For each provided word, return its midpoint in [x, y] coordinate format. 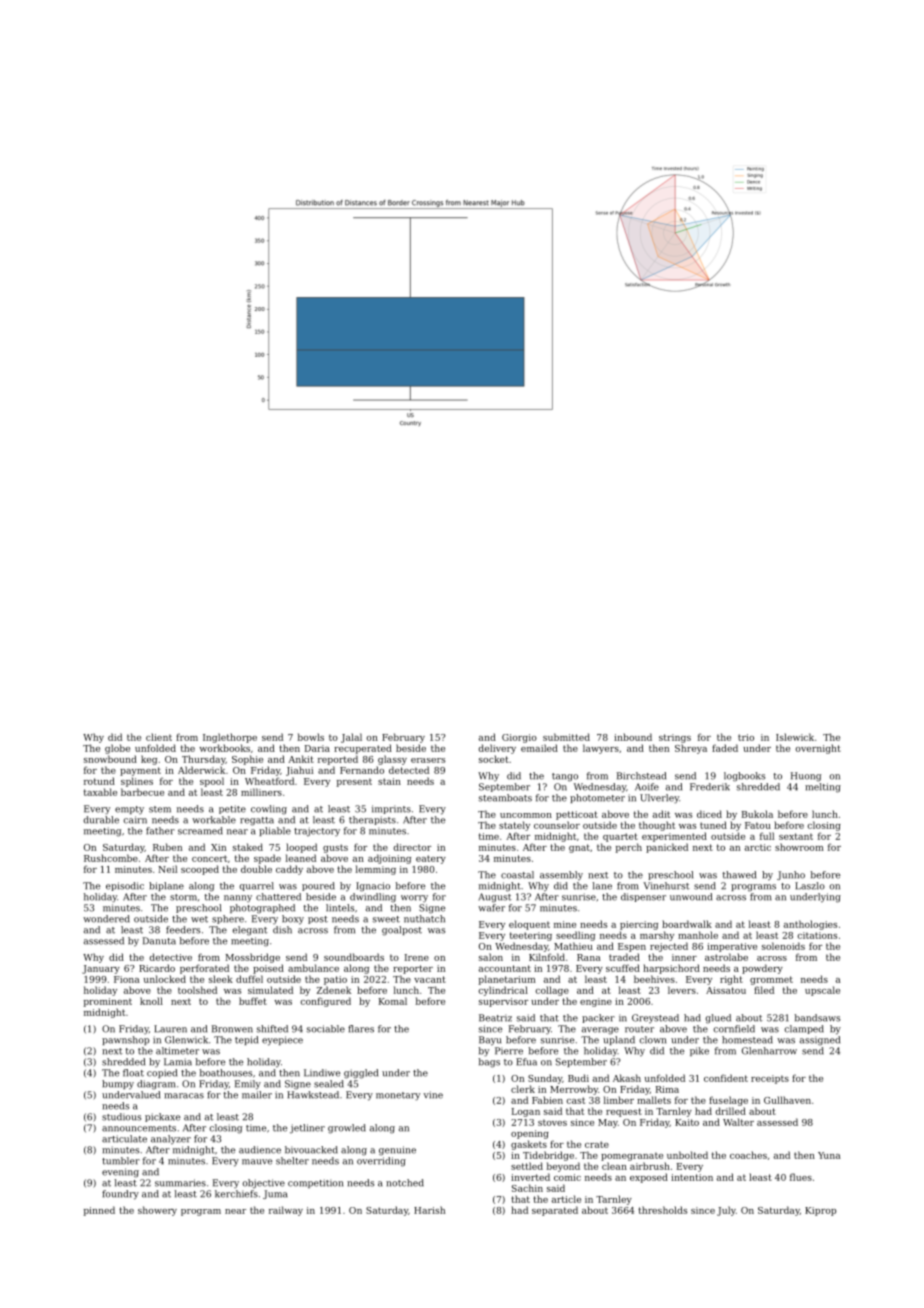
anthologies [810, 925]
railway [286, 1211]
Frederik [710, 787]
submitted [566, 737]
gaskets [529, 1145]
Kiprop [820, 1211]
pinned [99, 1211]
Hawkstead [313, 1095]
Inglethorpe [230, 738]
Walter [738, 1122]
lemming [376, 870]
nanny [238, 898]
